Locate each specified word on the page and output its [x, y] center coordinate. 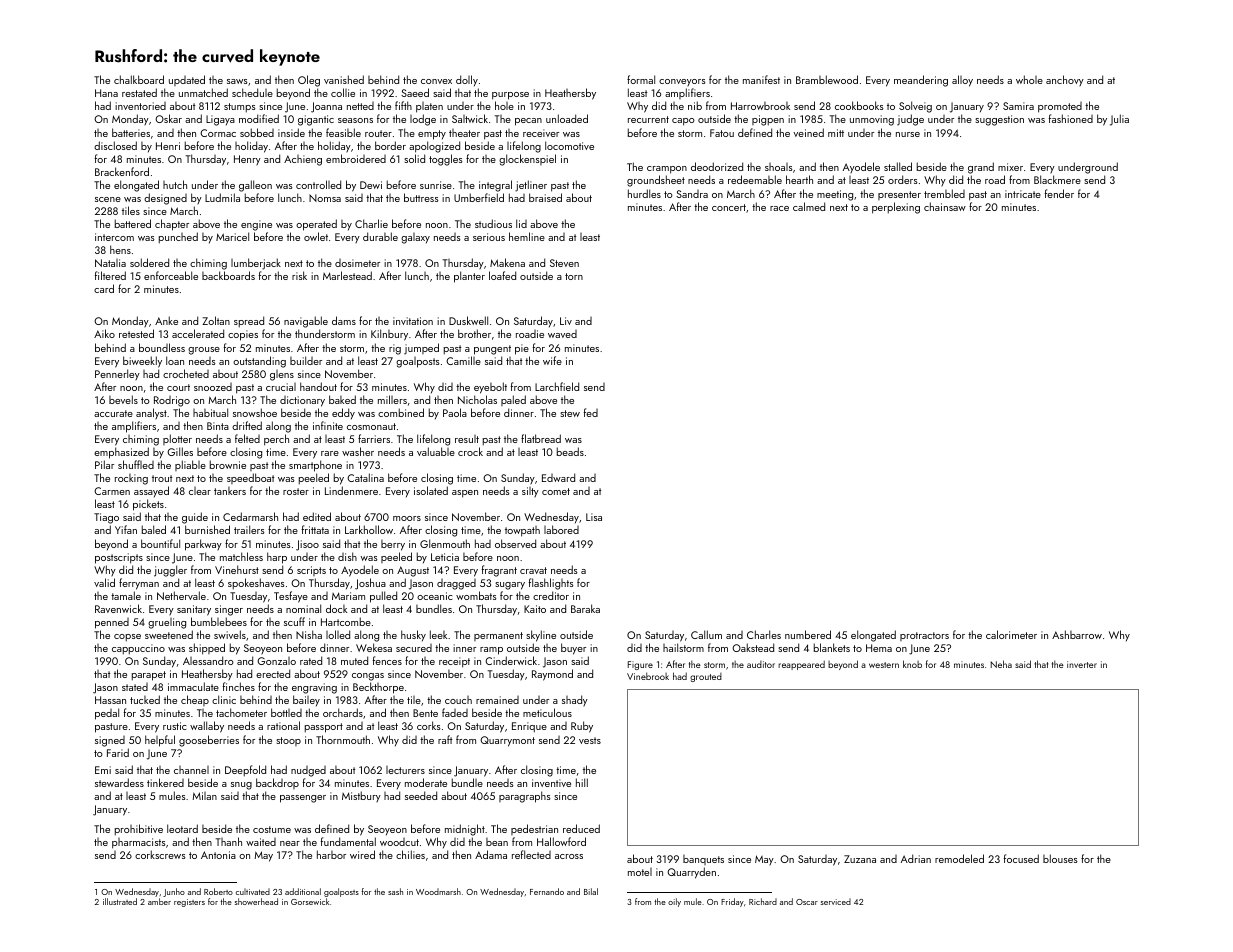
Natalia [110, 263]
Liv [566, 321]
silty [530, 492]
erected [273, 673]
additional [303, 891]
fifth [403, 105]
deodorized [717, 166]
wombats [476, 595]
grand [981, 168]
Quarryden [691, 873]
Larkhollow [369, 529]
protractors [924, 636]
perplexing [896, 208]
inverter [1082, 664]
